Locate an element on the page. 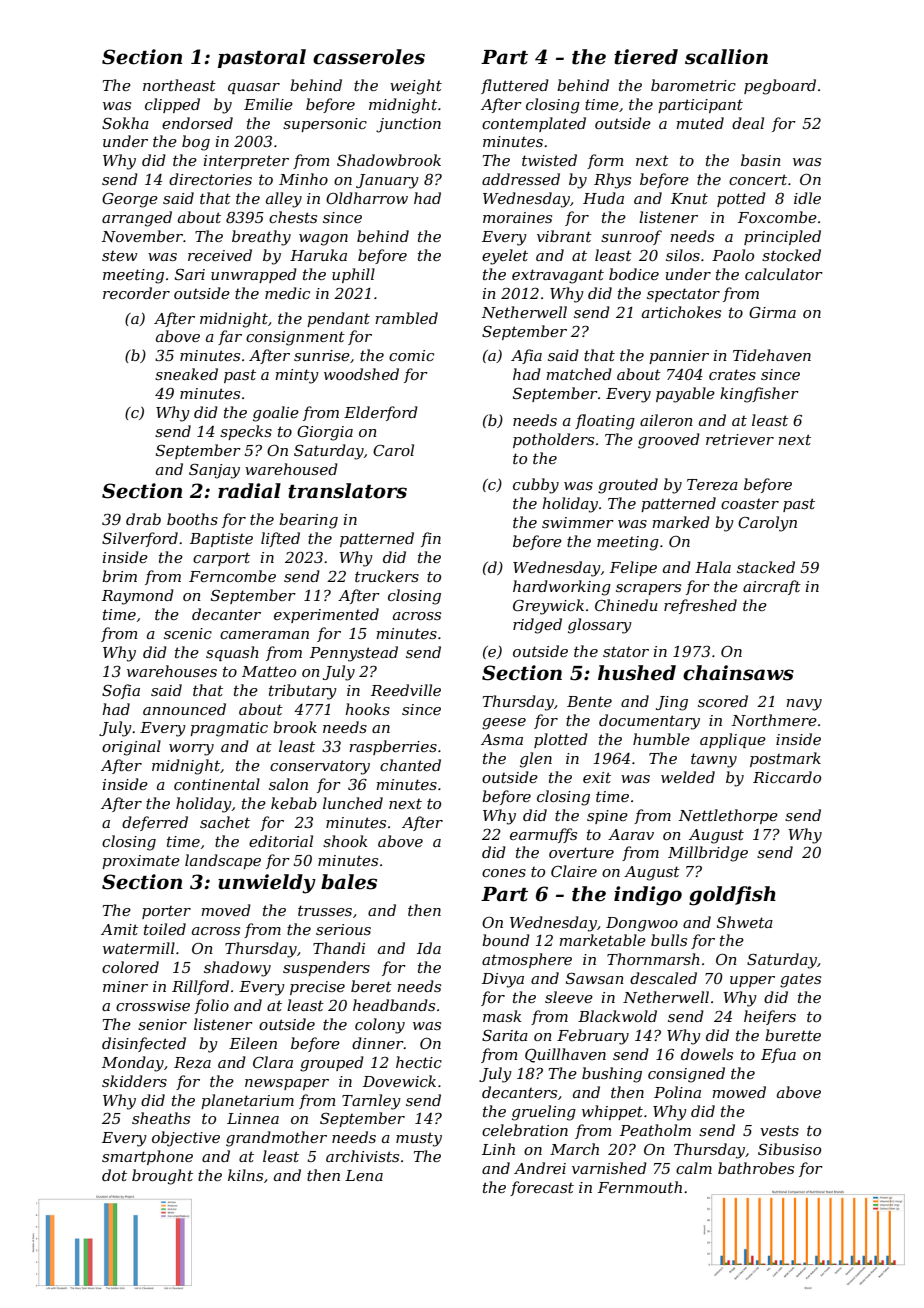 This document has height=1308, width=924. original is located at coordinates (131, 748).
